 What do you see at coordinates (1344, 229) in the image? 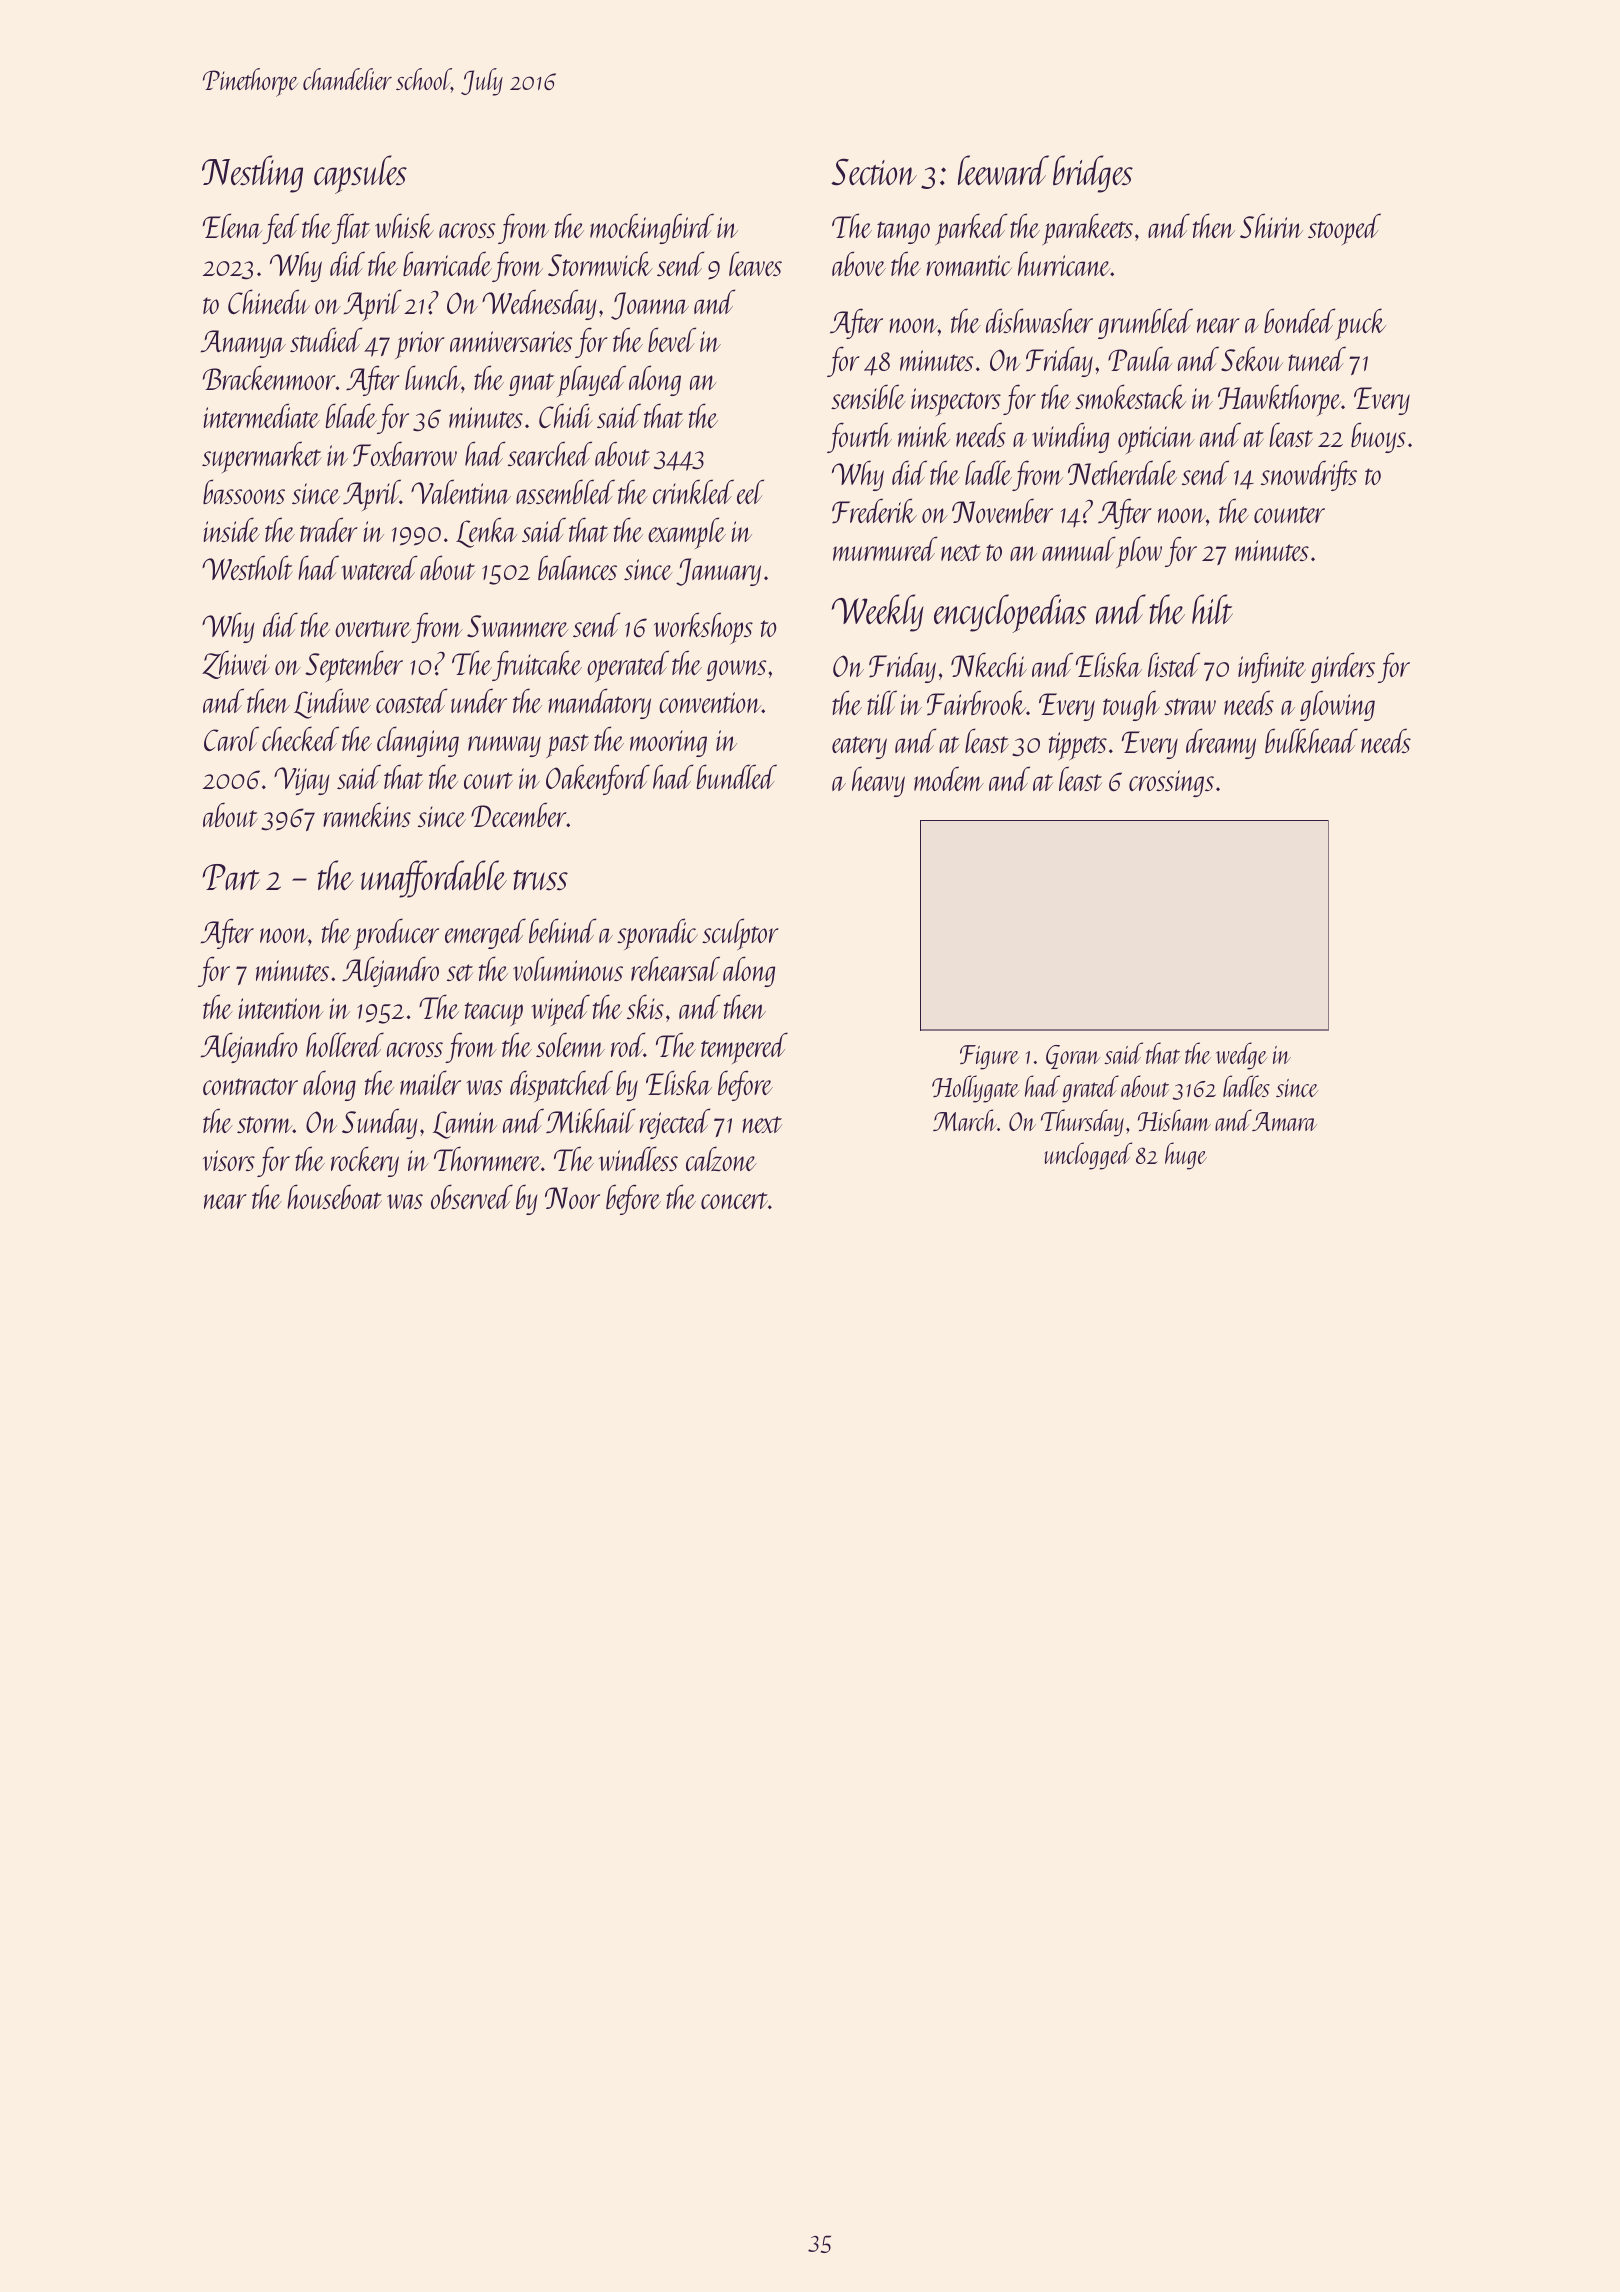
I see `stooped` at bounding box center [1344, 229].
